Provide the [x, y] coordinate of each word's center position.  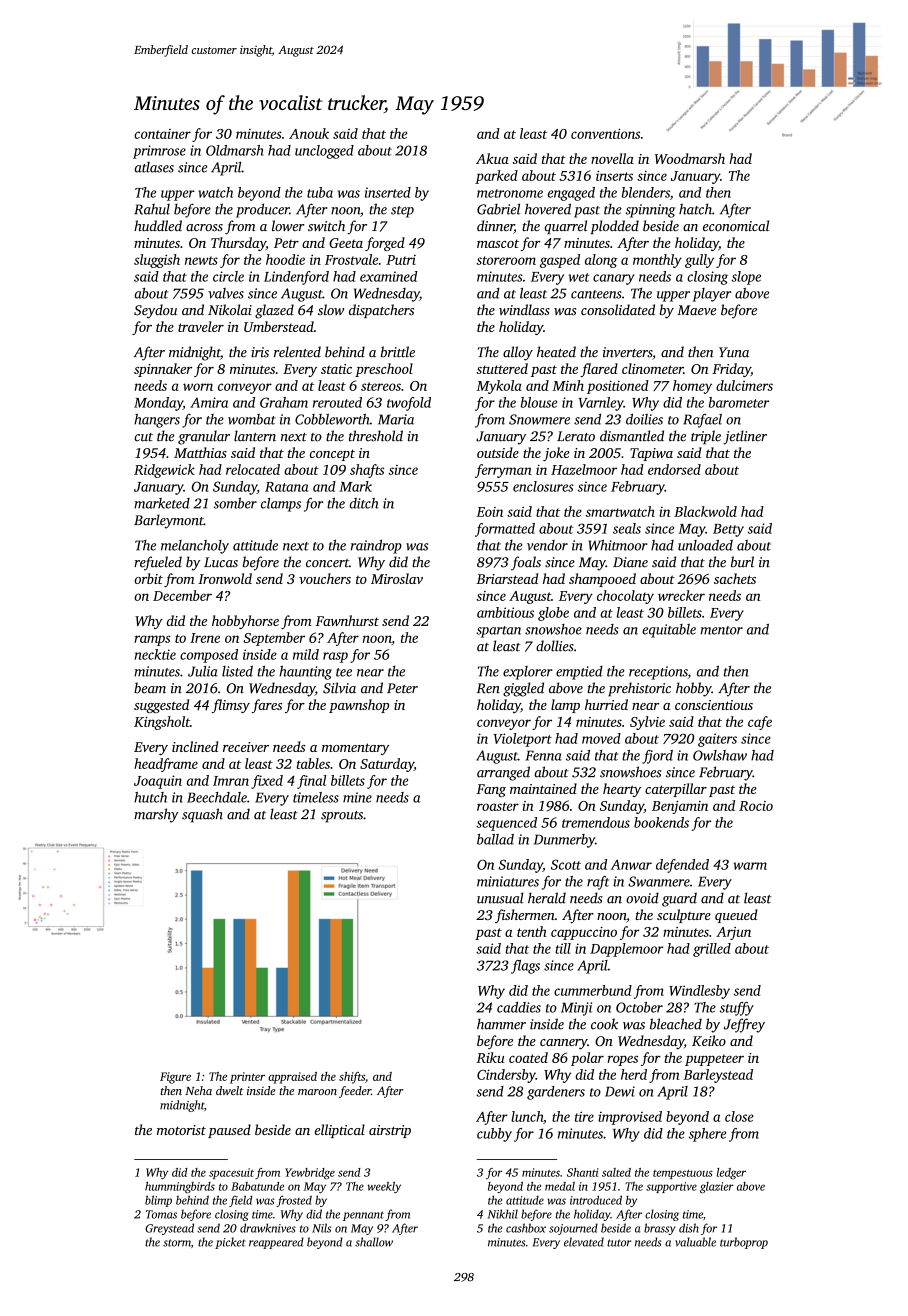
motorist [181, 1130]
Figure [175, 1078]
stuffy [737, 1009]
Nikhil [503, 1214]
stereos [381, 386]
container [162, 134]
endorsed [674, 469]
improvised [630, 1118]
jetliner [745, 437]
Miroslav [397, 578]
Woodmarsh [690, 158]
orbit [148, 578]
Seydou [155, 311]
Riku [490, 1057]
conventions [605, 133]
